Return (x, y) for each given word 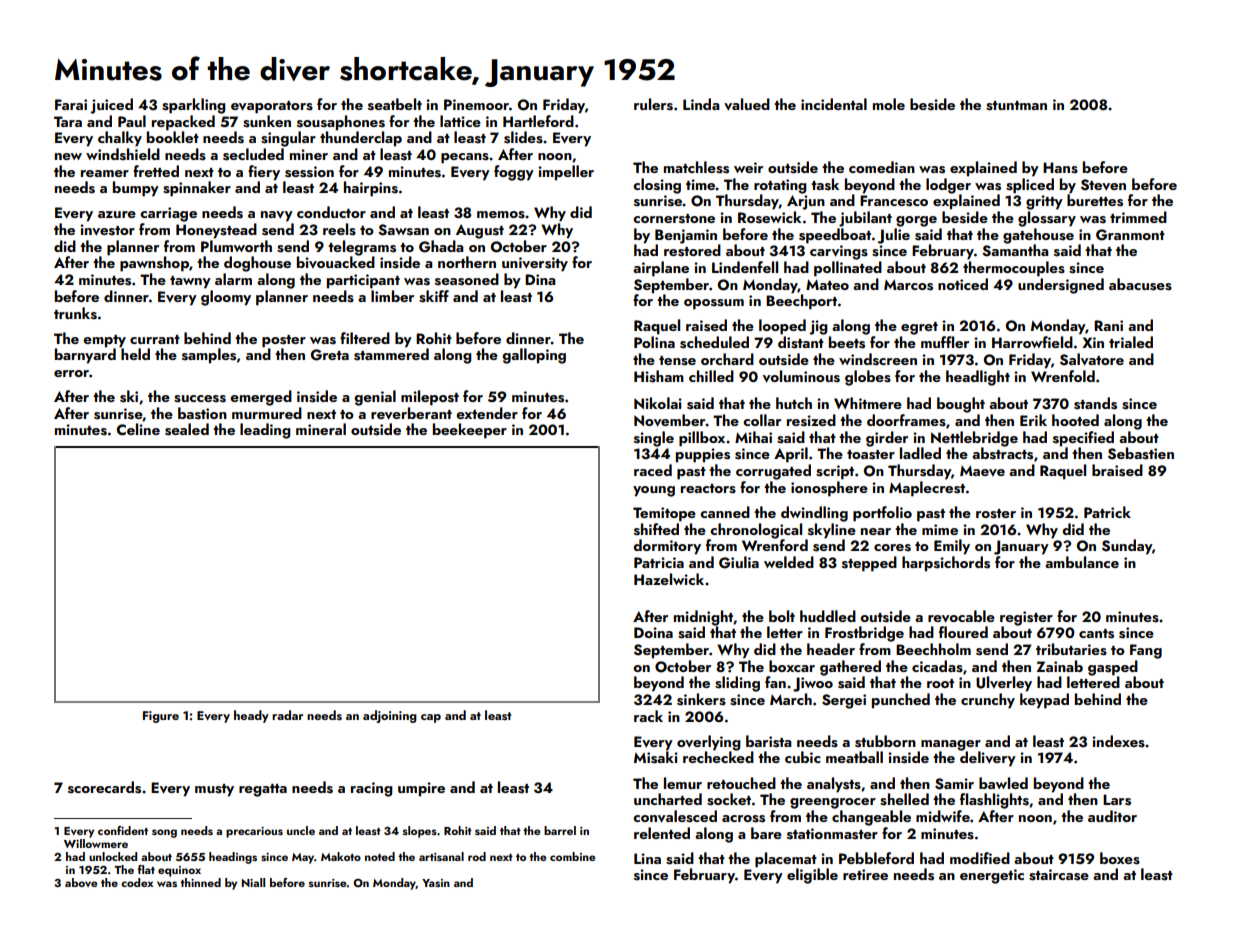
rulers (653, 104)
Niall (253, 882)
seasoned (467, 279)
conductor (331, 212)
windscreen (878, 359)
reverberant (411, 413)
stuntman (1016, 106)
